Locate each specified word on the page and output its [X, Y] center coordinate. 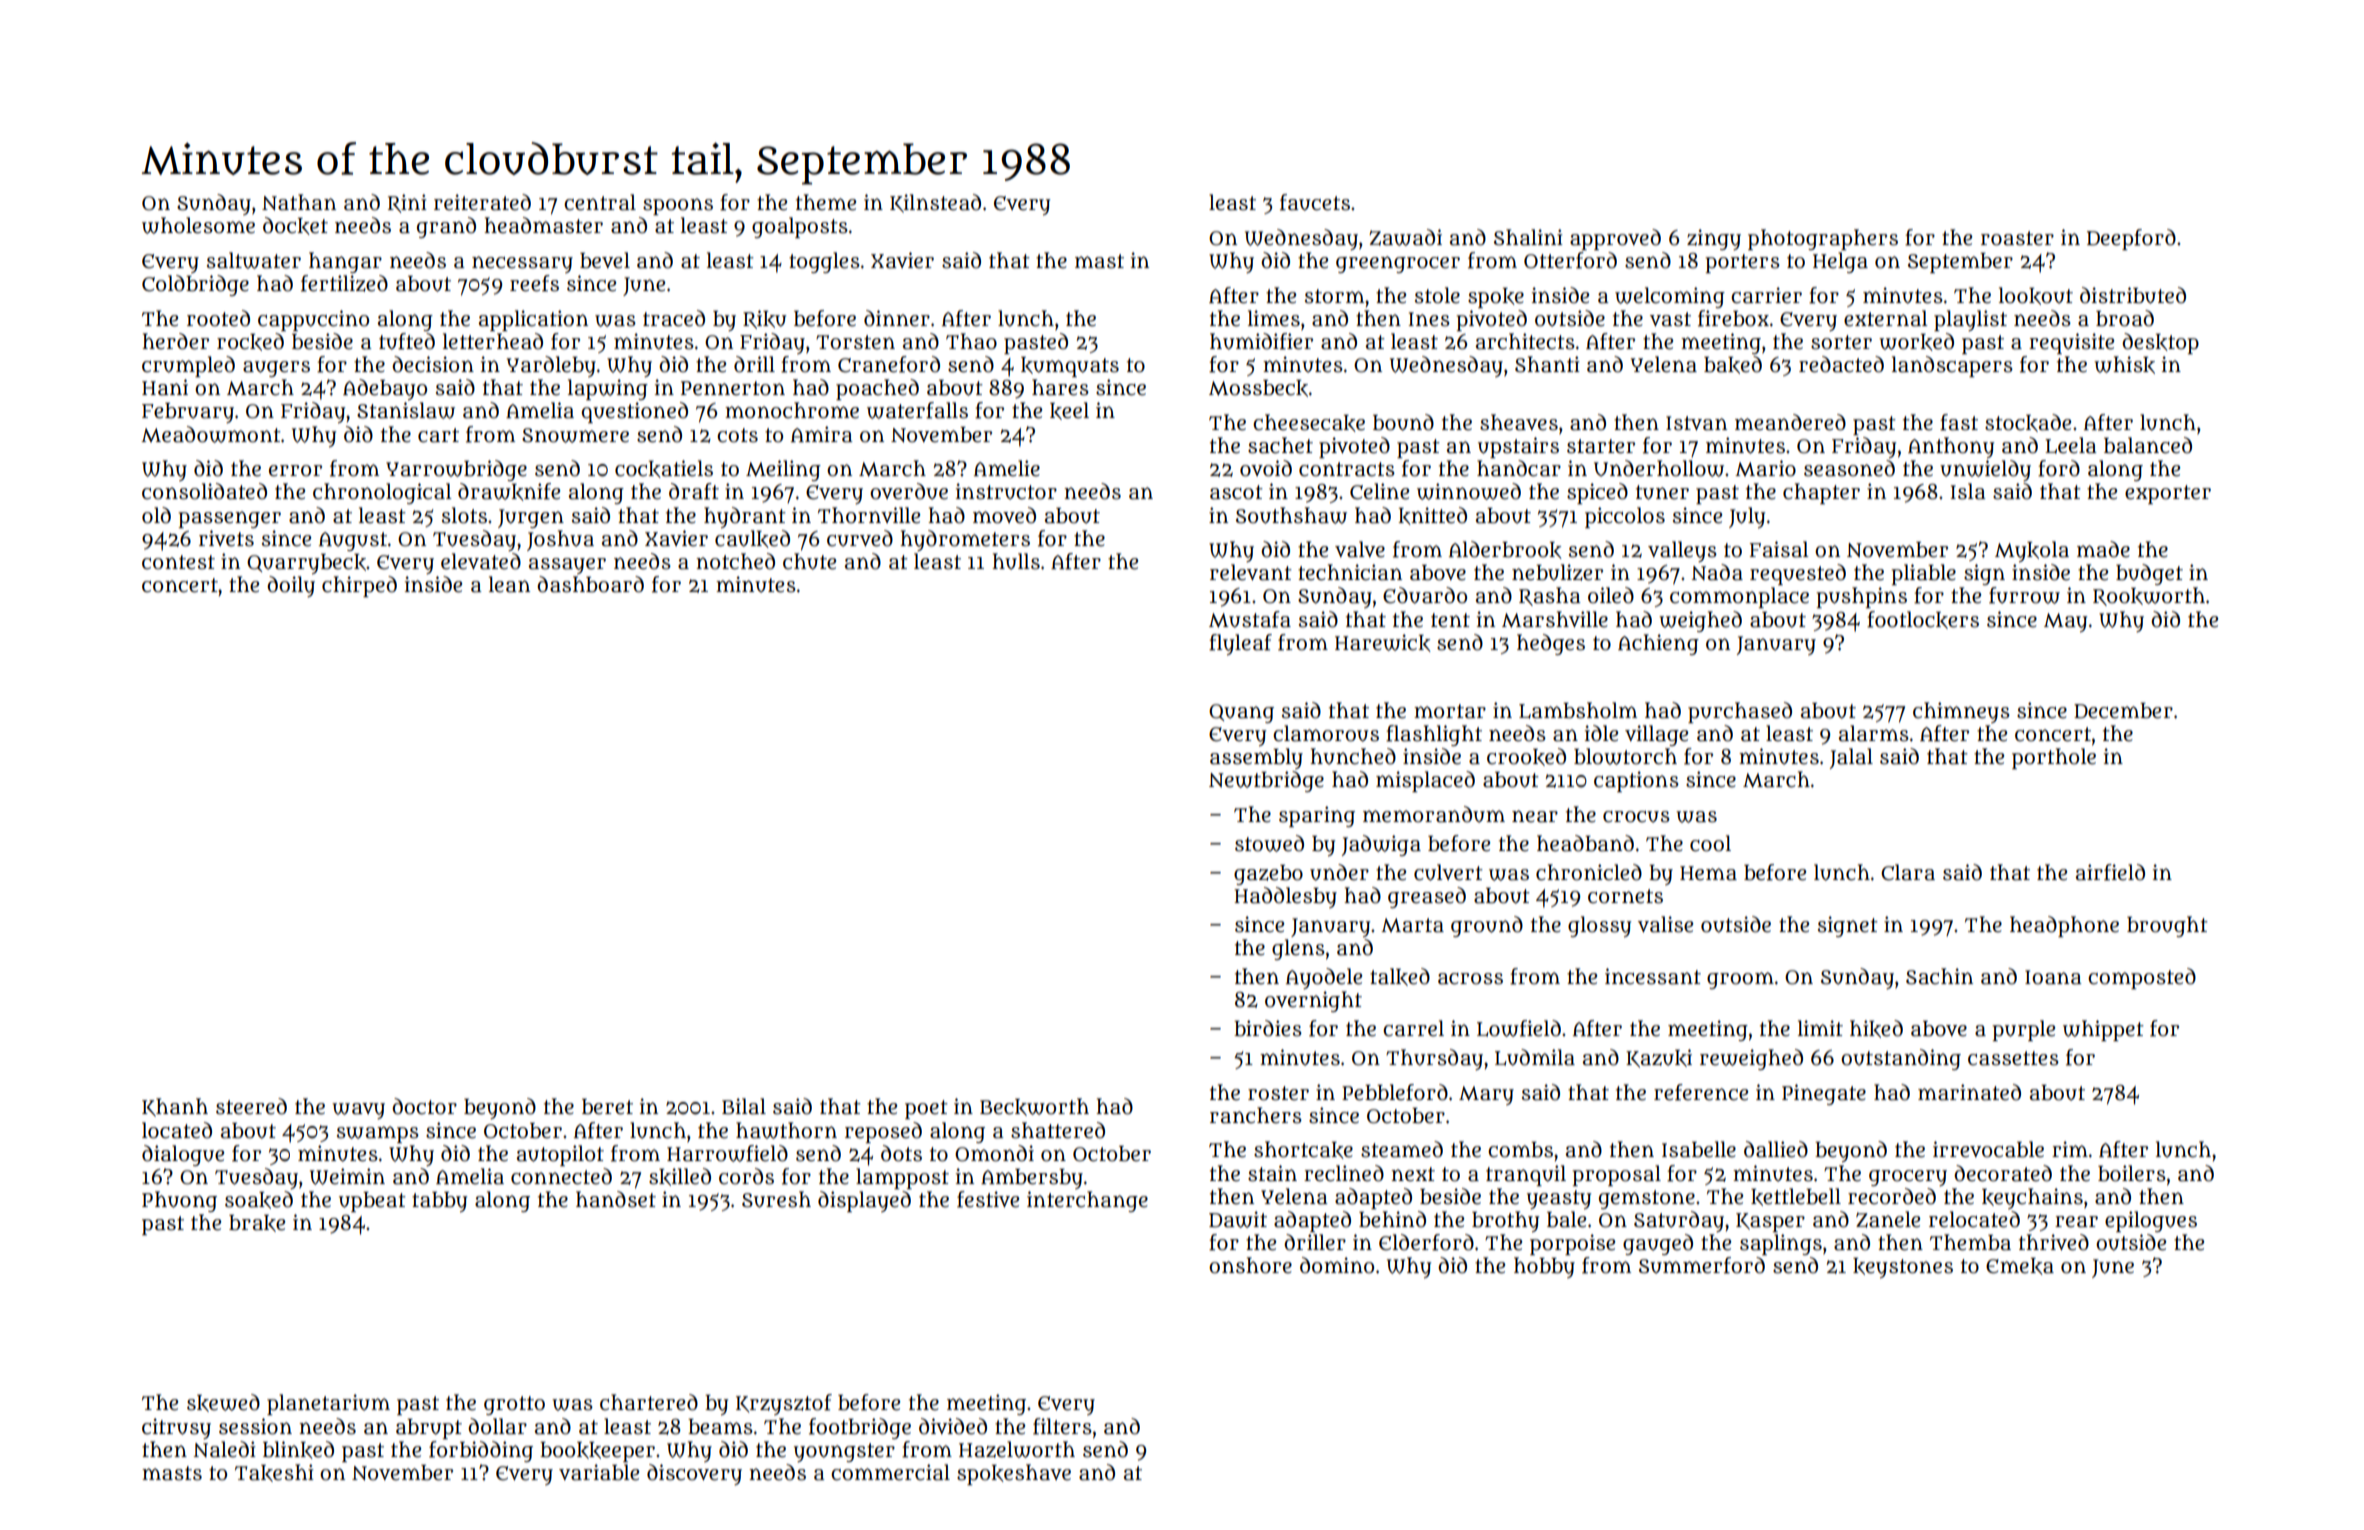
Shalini [1528, 237]
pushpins [1862, 597]
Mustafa [1250, 619]
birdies [1268, 1028]
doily [291, 586]
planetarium [328, 1404]
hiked [1876, 1029]
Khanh [175, 1107]
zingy [1714, 239]
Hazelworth [1017, 1449]
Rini [407, 203]
